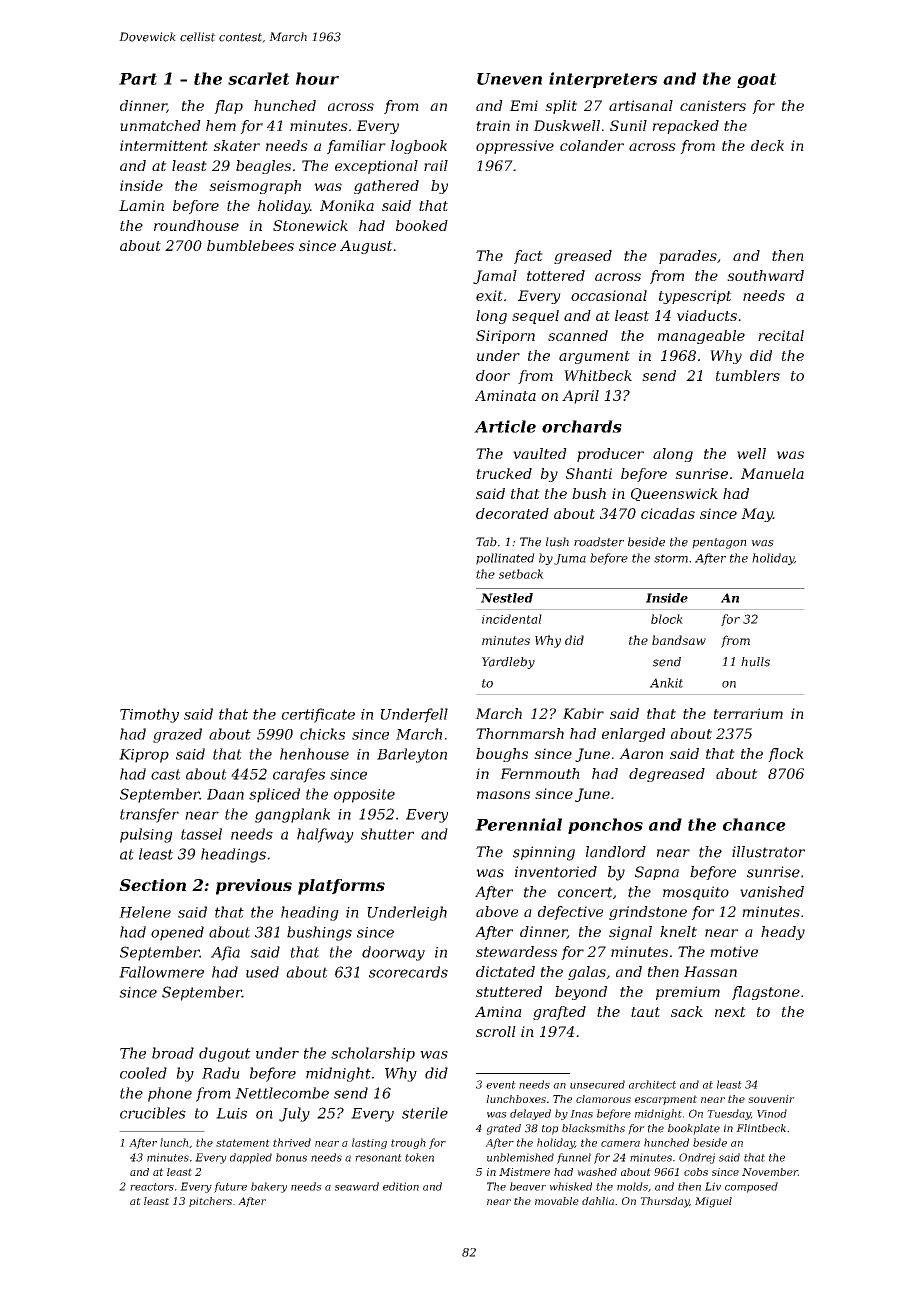  What do you see at coordinates (149, 715) in the screenshot?
I see `Timothy` at bounding box center [149, 715].
